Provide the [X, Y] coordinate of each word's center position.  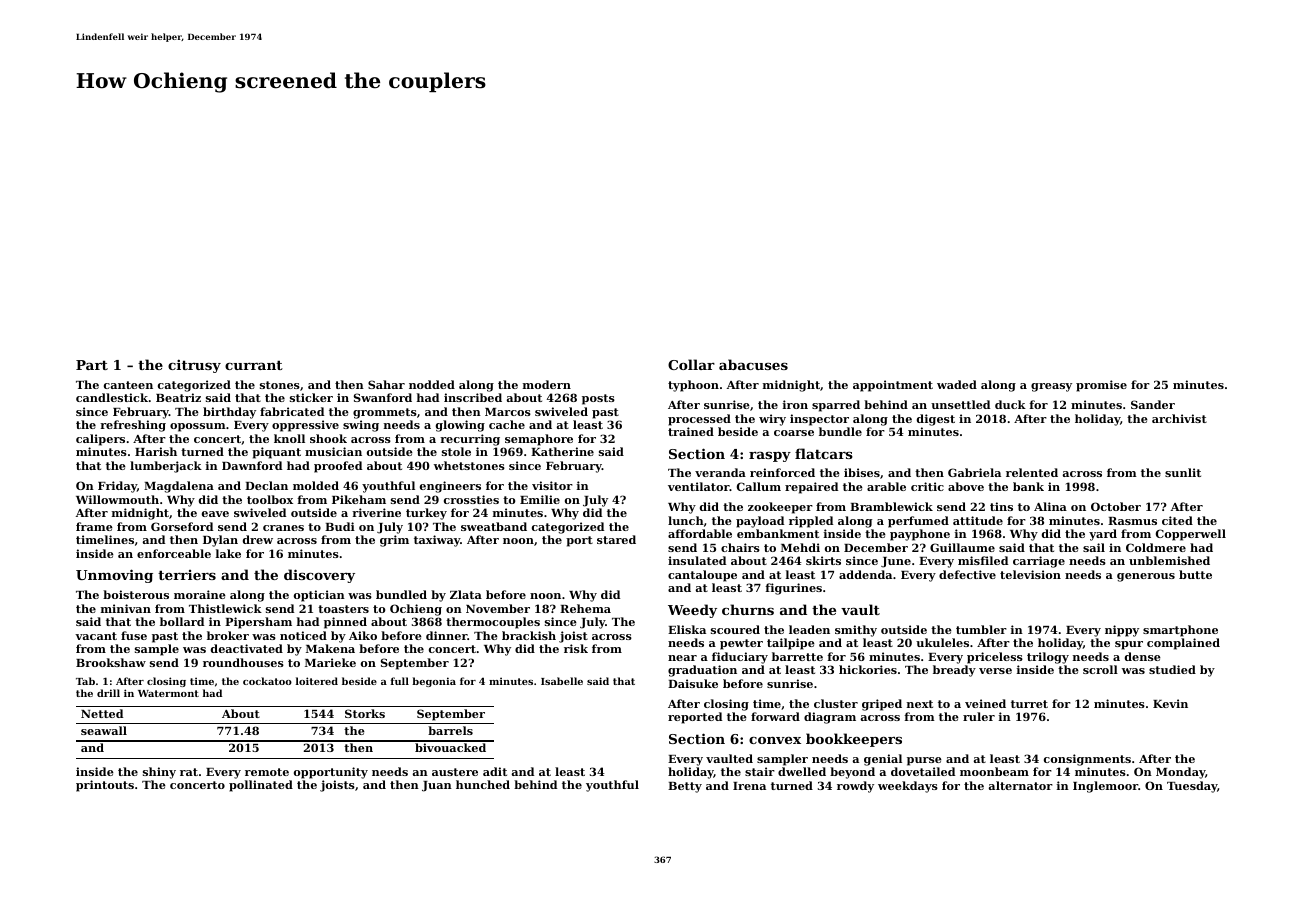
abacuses [753, 364]
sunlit [1183, 472]
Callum [759, 486]
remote [267, 772]
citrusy [194, 366]
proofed [338, 467]
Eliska [687, 629]
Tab [85, 681]
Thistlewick [225, 608]
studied [1172, 669]
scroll [1100, 669]
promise [1101, 386]
